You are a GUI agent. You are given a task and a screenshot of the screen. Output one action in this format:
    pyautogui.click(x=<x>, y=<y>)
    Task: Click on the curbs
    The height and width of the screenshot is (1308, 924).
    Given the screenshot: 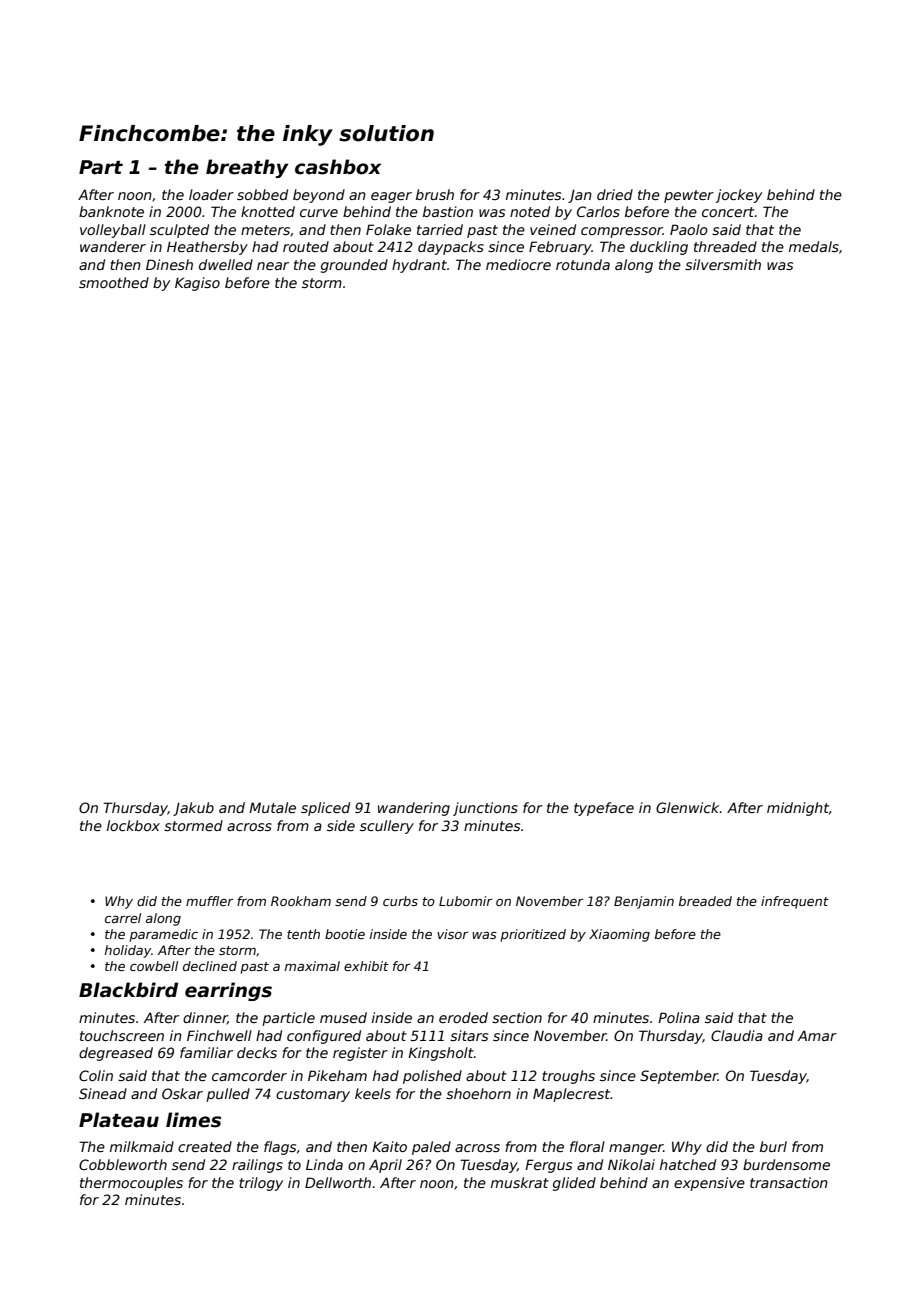 What is the action you would take?
    pyautogui.click(x=400, y=901)
